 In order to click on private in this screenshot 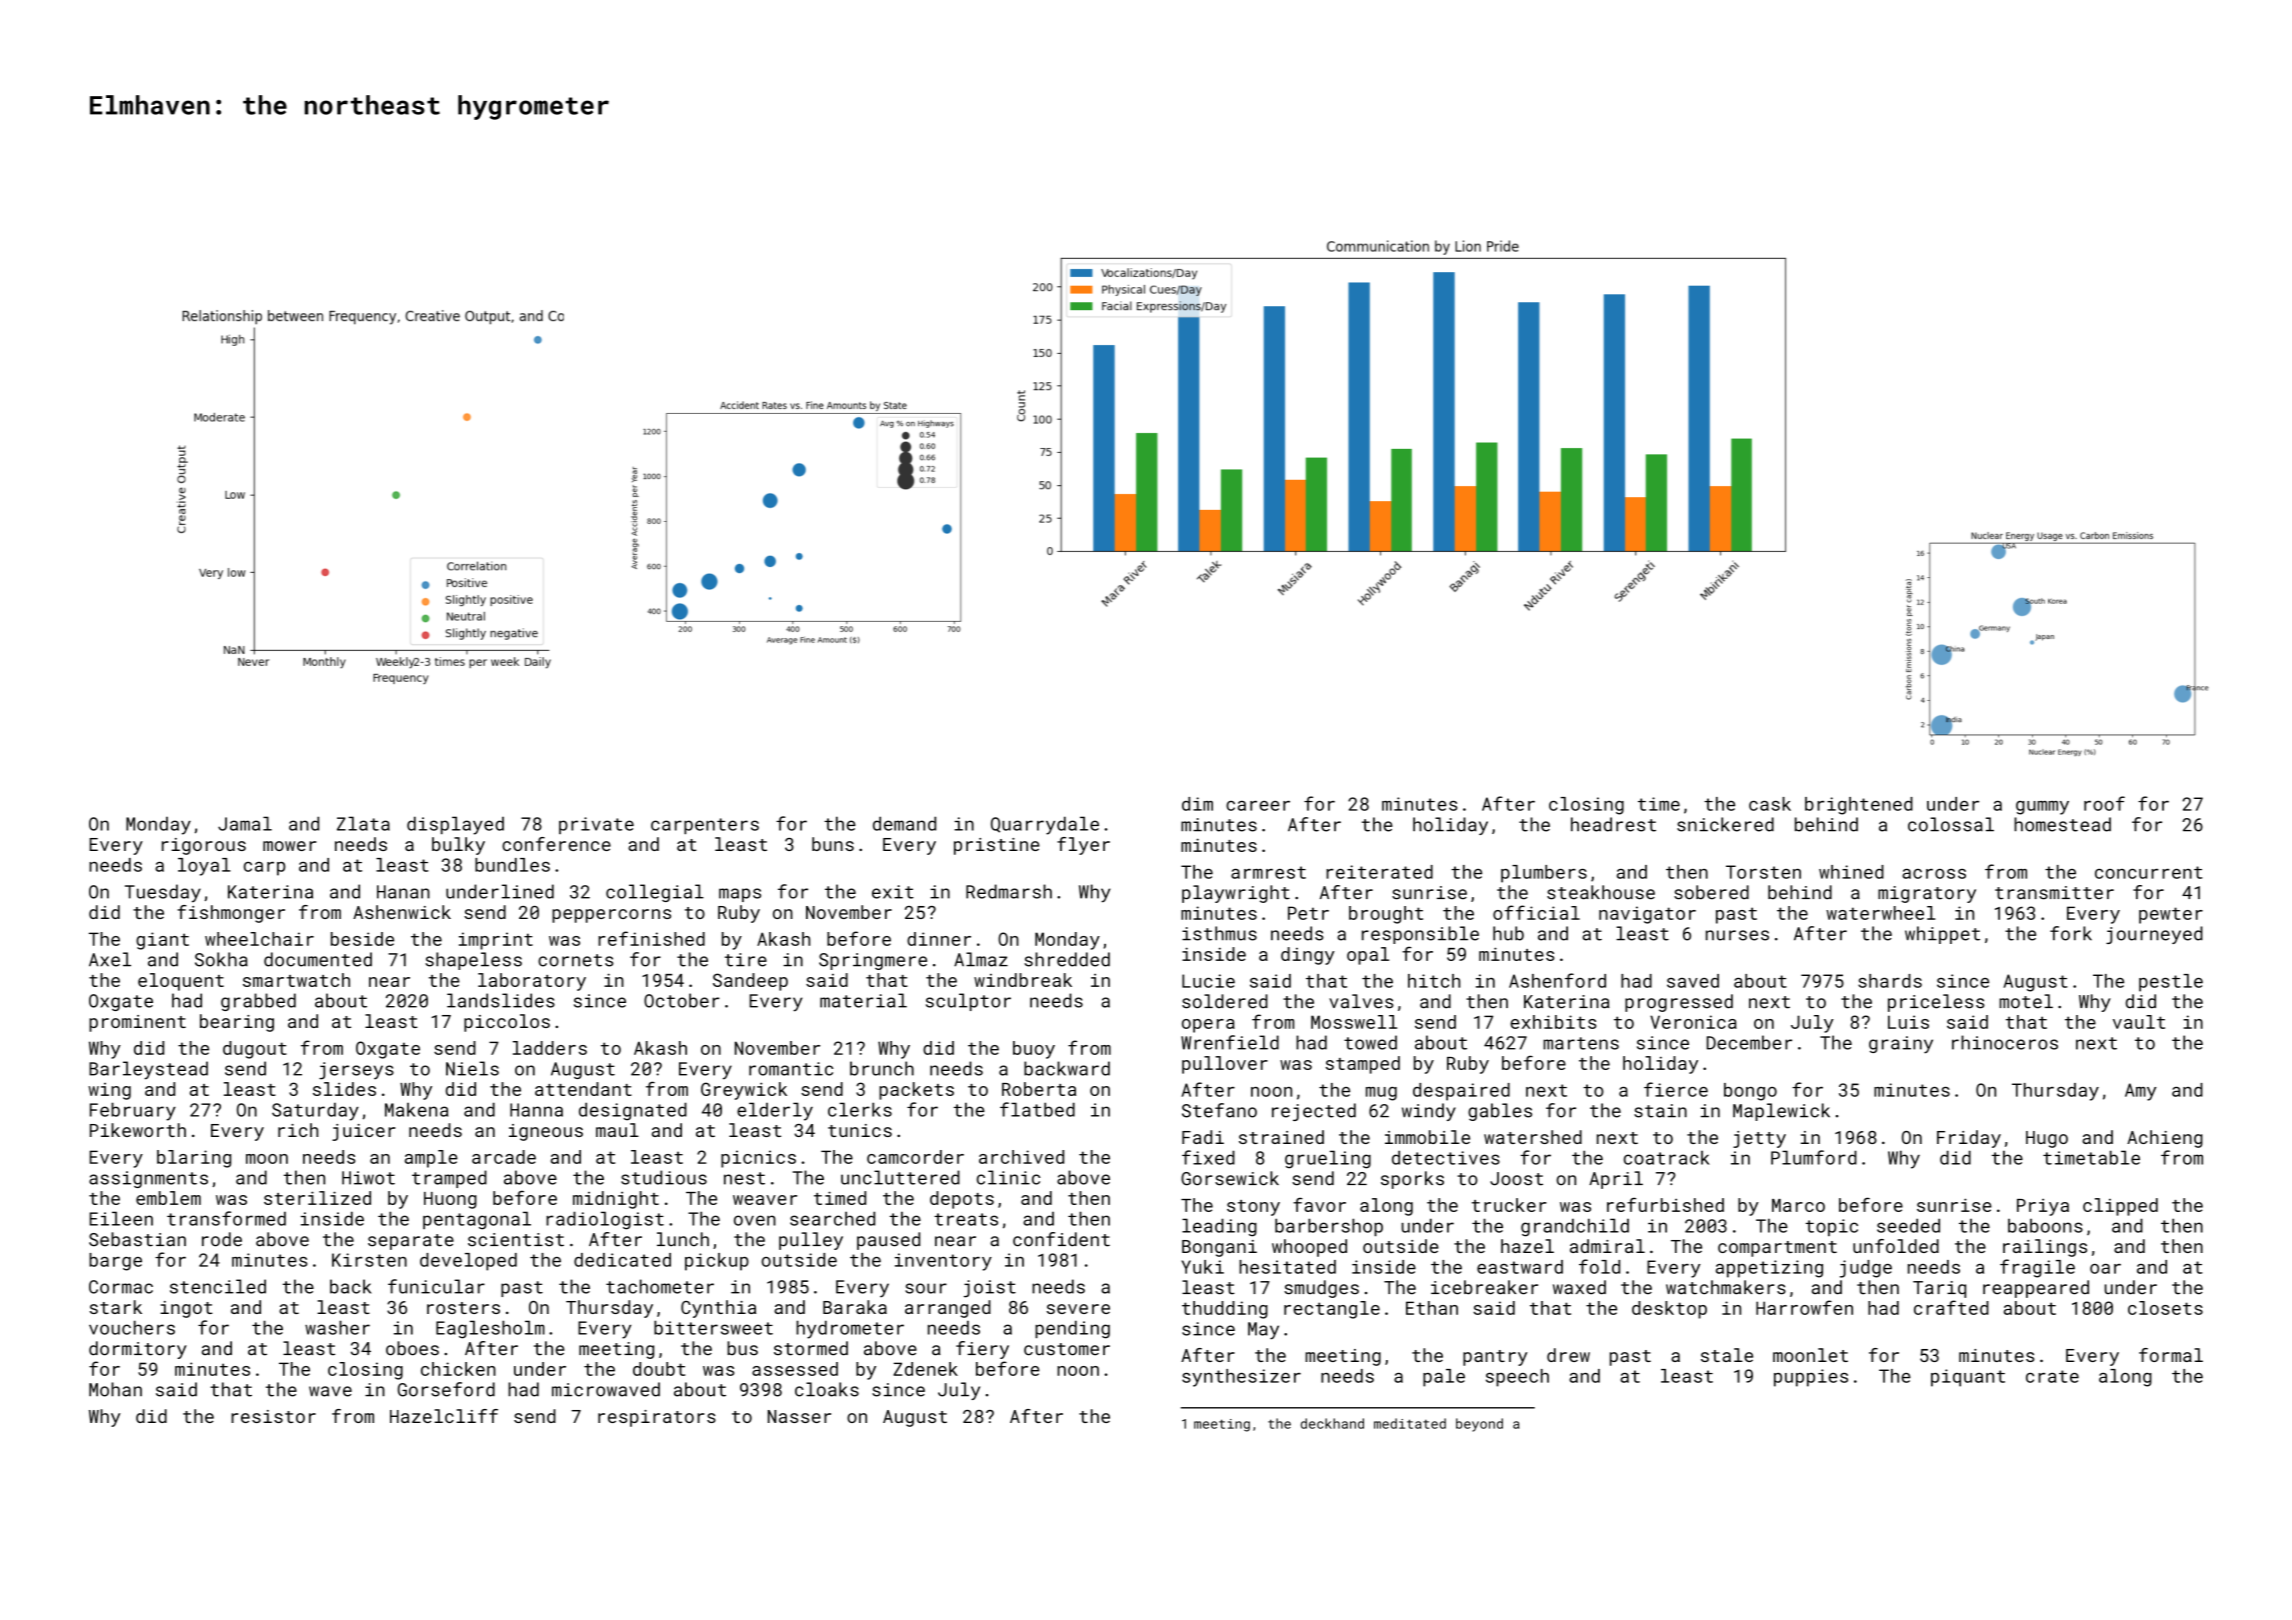, I will do `click(596, 825)`.
